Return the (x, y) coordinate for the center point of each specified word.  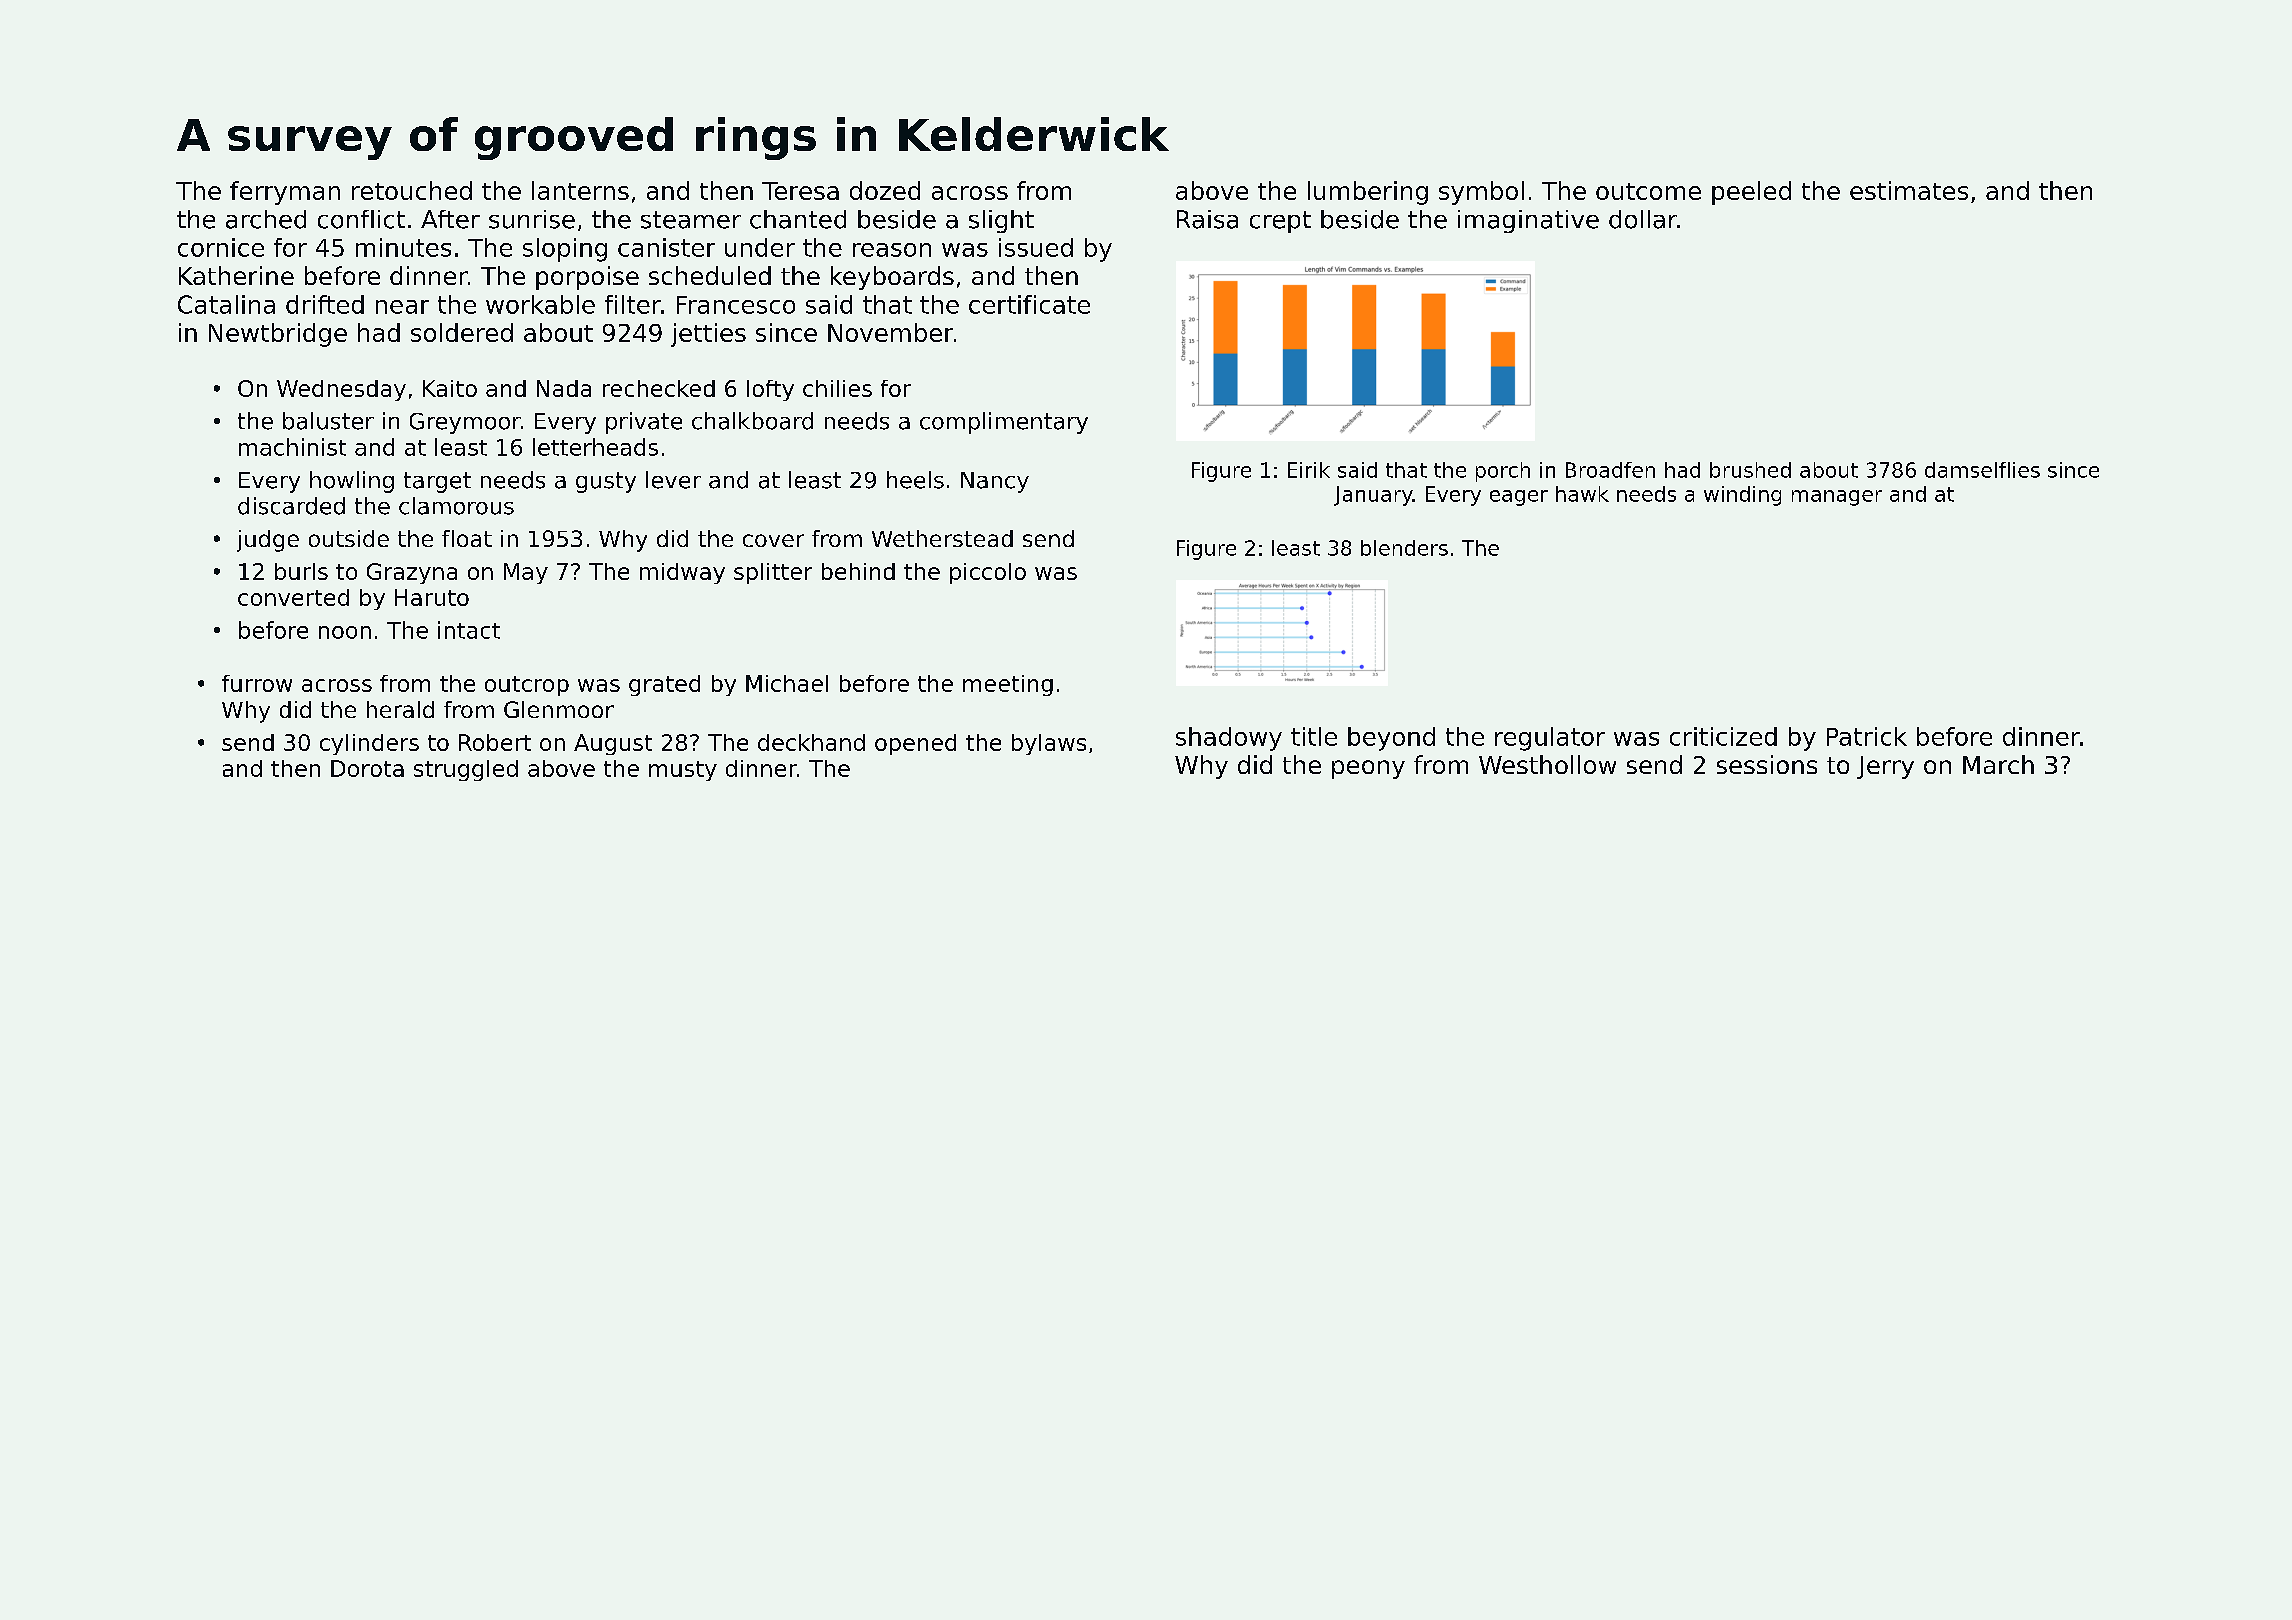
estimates (1909, 190)
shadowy (1229, 739)
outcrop (527, 686)
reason (892, 250)
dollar (1643, 219)
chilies (837, 388)
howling (352, 482)
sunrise (532, 219)
